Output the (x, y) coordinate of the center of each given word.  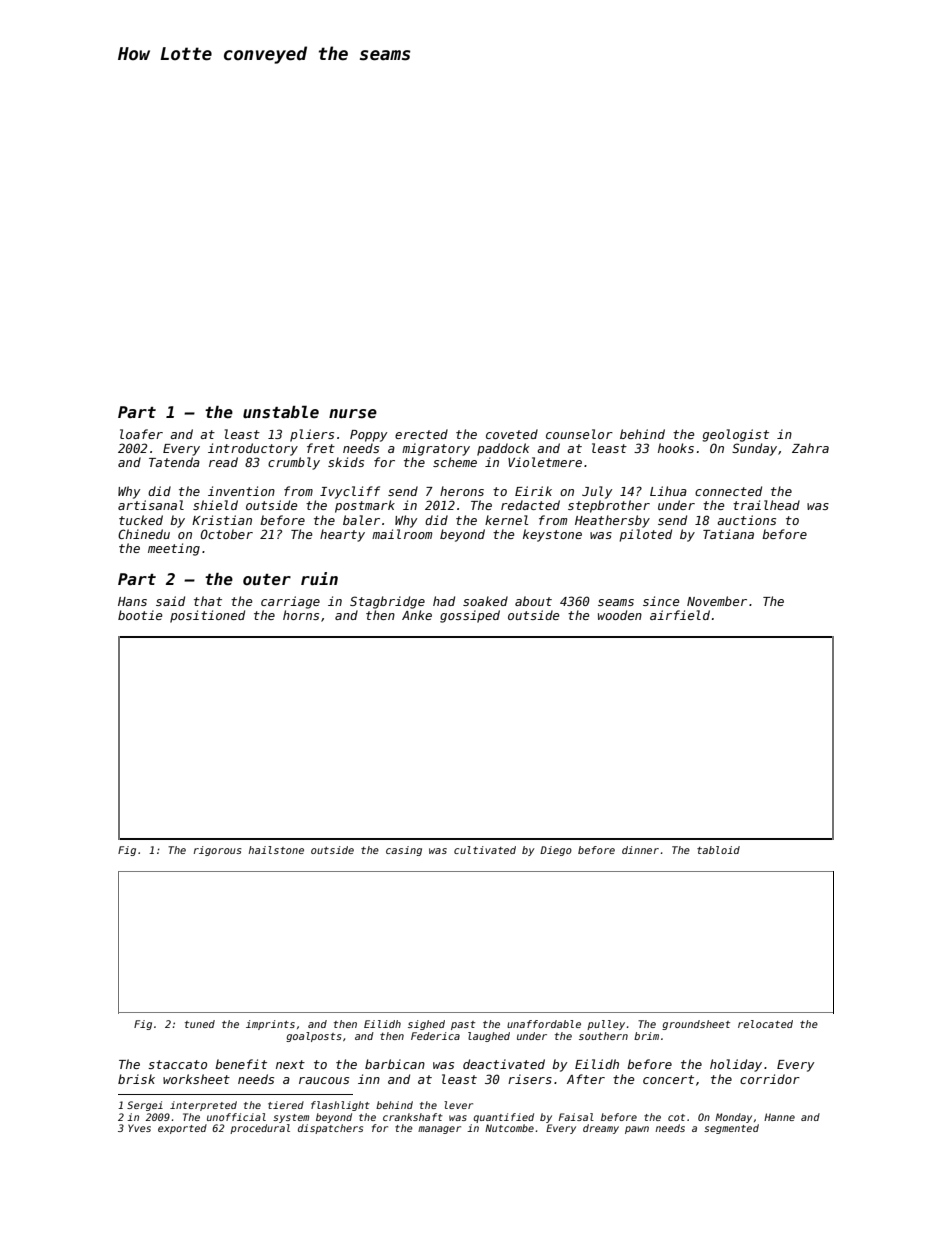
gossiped (470, 616)
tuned (200, 1024)
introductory (253, 449)
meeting (174, 549)
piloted (646, 535)
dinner (640, 850)
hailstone (276, 850)
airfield (680, 615)
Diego (556, 851)
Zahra (810, 448)
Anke (417, 615)
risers (530, 1079)
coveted (512, 434)
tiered (286, 1105)
